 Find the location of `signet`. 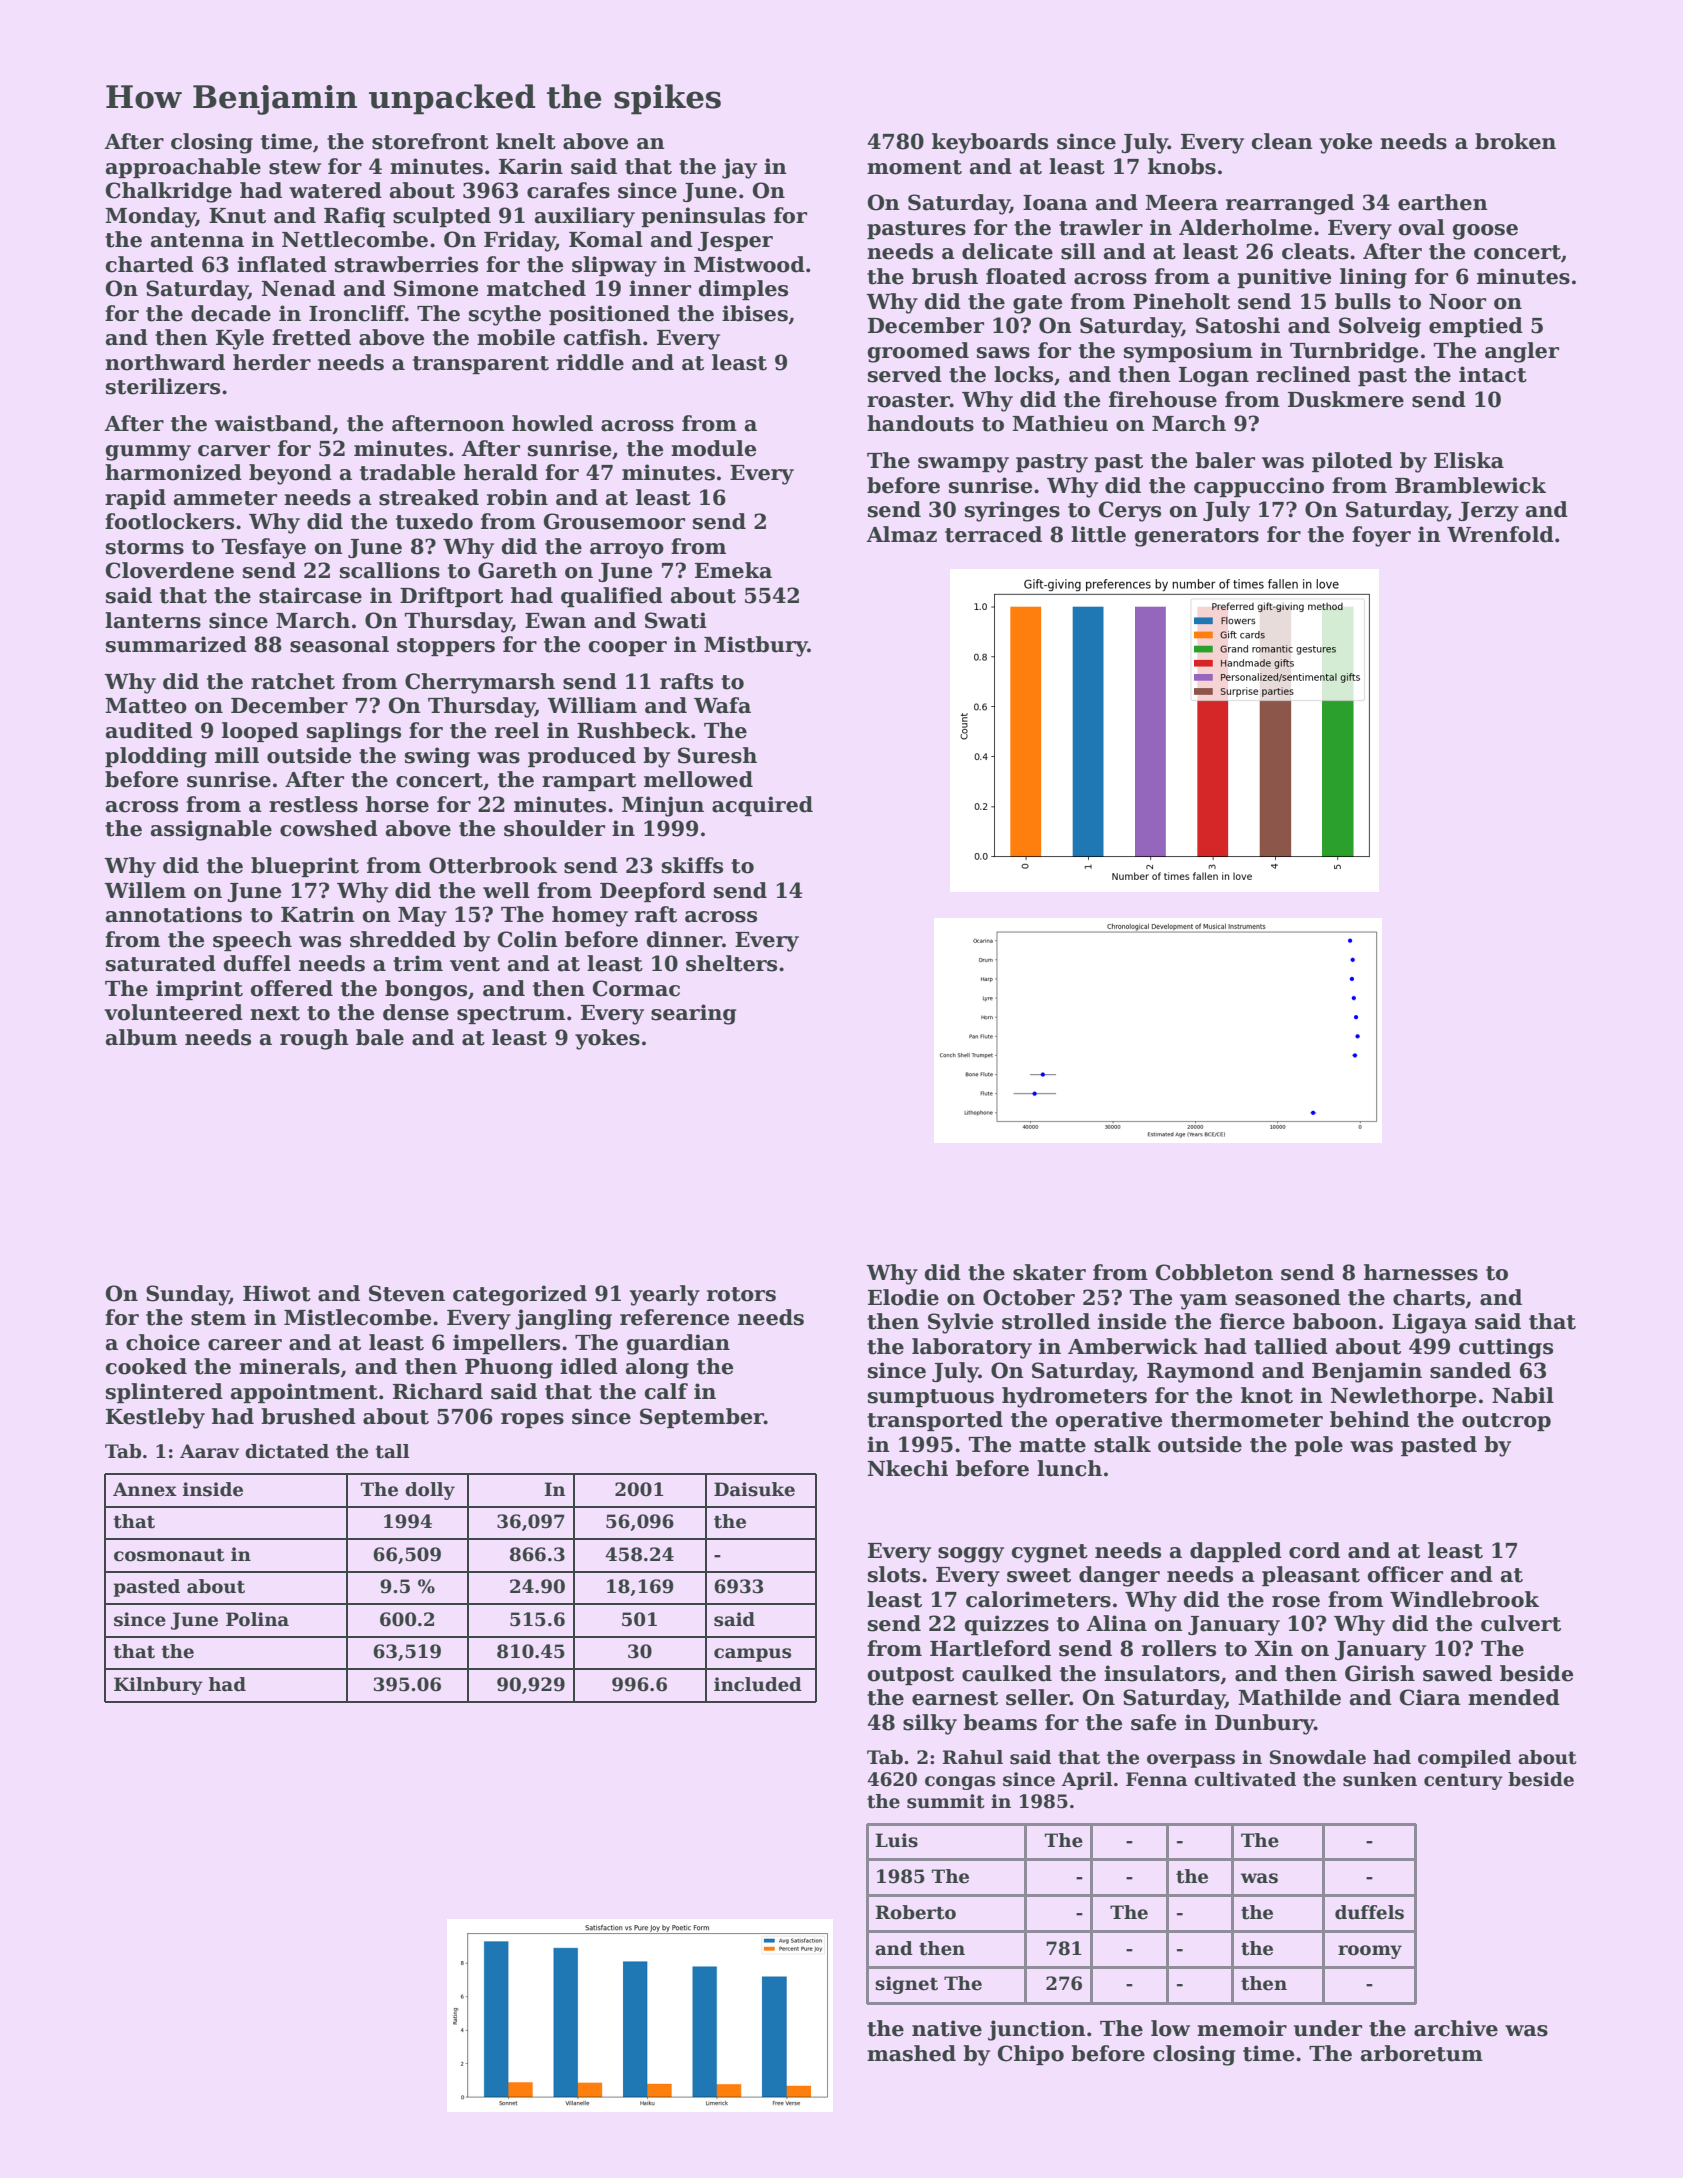

signet is located at coordinates (906, 1985).
